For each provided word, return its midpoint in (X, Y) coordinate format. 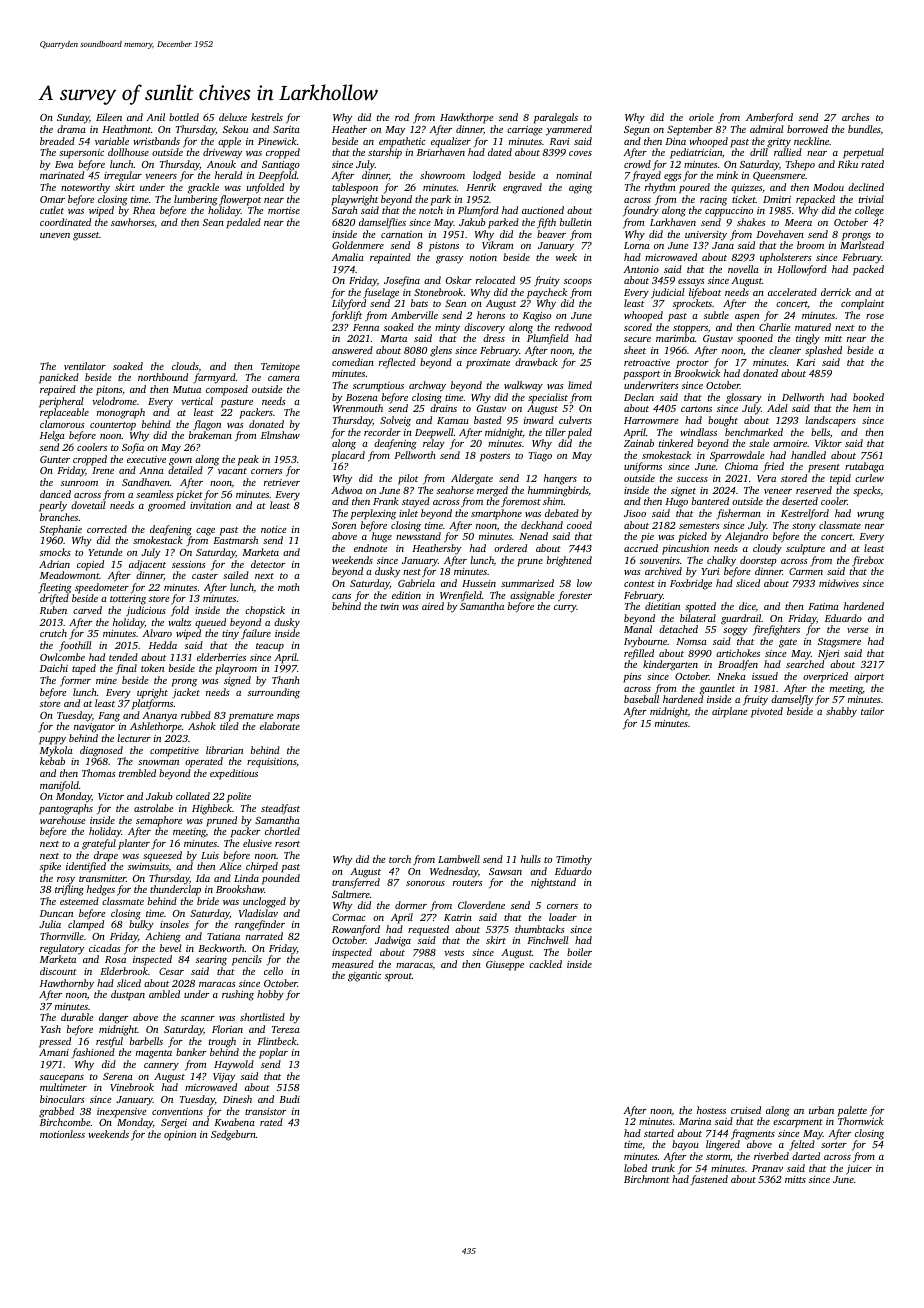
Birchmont (647, 1179)
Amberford (769, 118)
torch (400, 859)
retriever (282, 482)
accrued (641, 548)
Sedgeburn (233, 1135)
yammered (569, 130)
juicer (859, 1170)
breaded (57, 141)
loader (563, 917)
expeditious (234, 774)
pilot (408, 479)
